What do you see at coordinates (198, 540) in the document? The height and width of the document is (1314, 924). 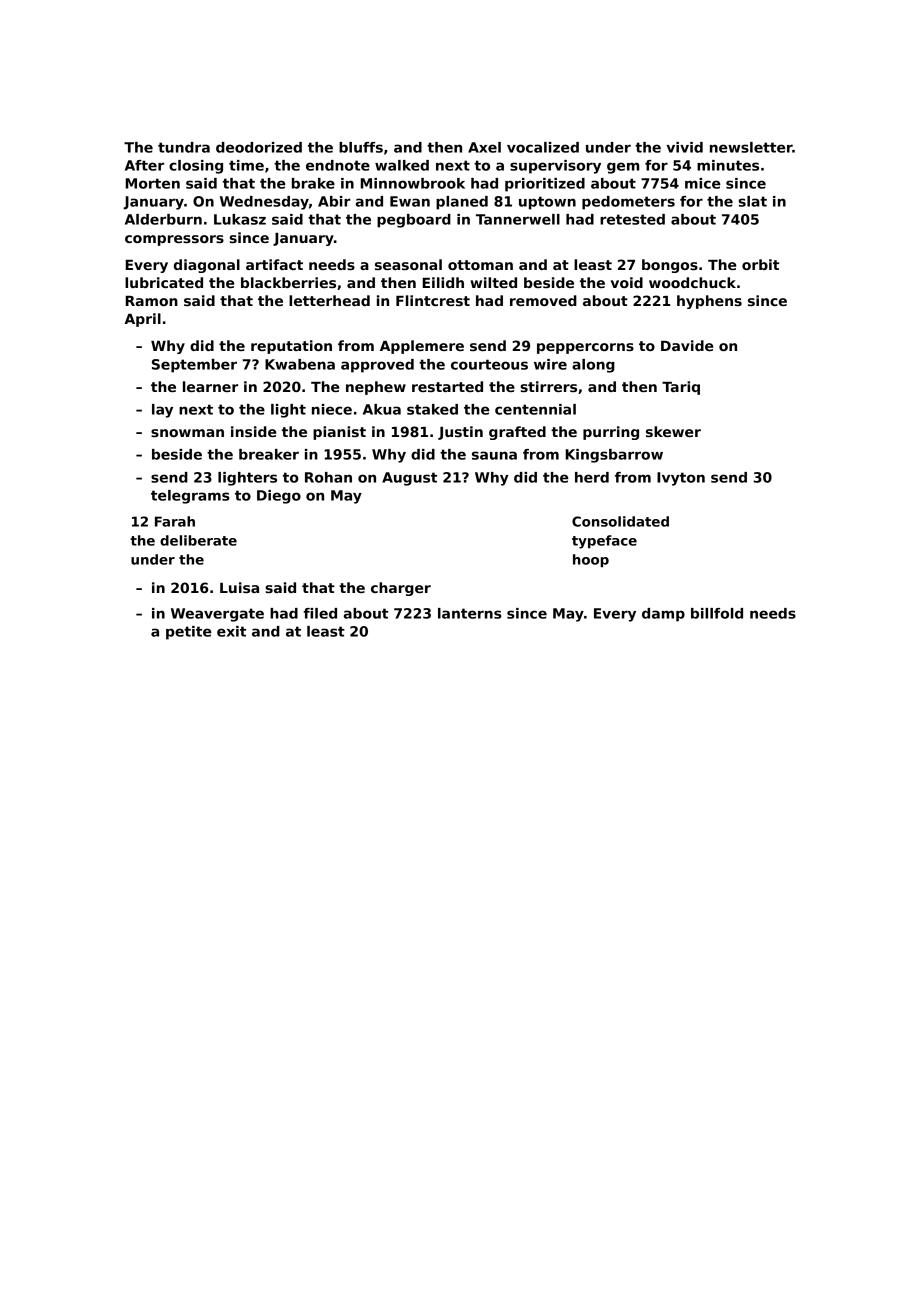 I see `deliberate` at bounding box center [198, 540].
